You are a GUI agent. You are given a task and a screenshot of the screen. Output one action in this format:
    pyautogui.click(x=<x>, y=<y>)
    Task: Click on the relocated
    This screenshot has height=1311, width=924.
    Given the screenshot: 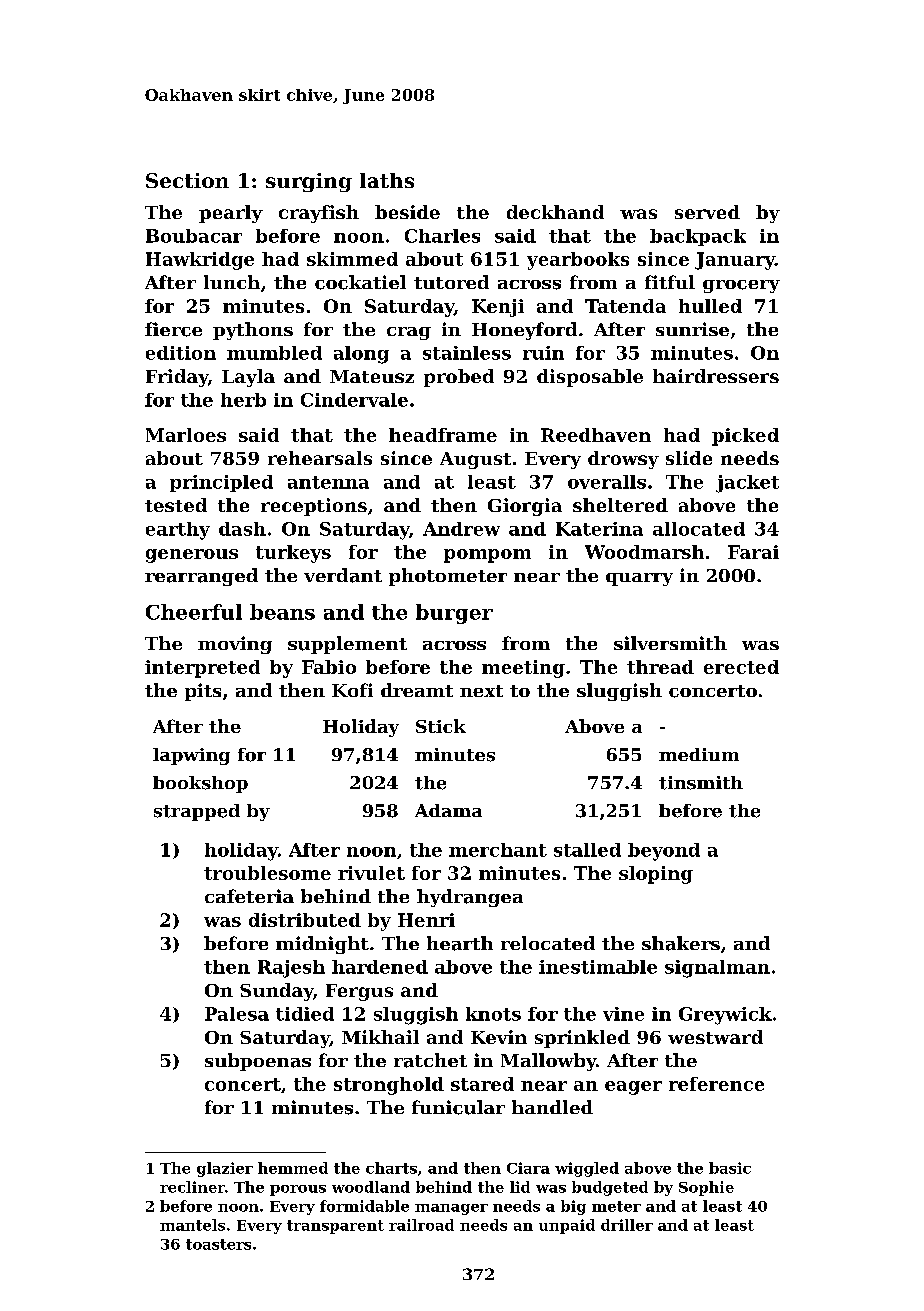 What is the action you would take?
    pyautogui.click(x=548, y=943)
